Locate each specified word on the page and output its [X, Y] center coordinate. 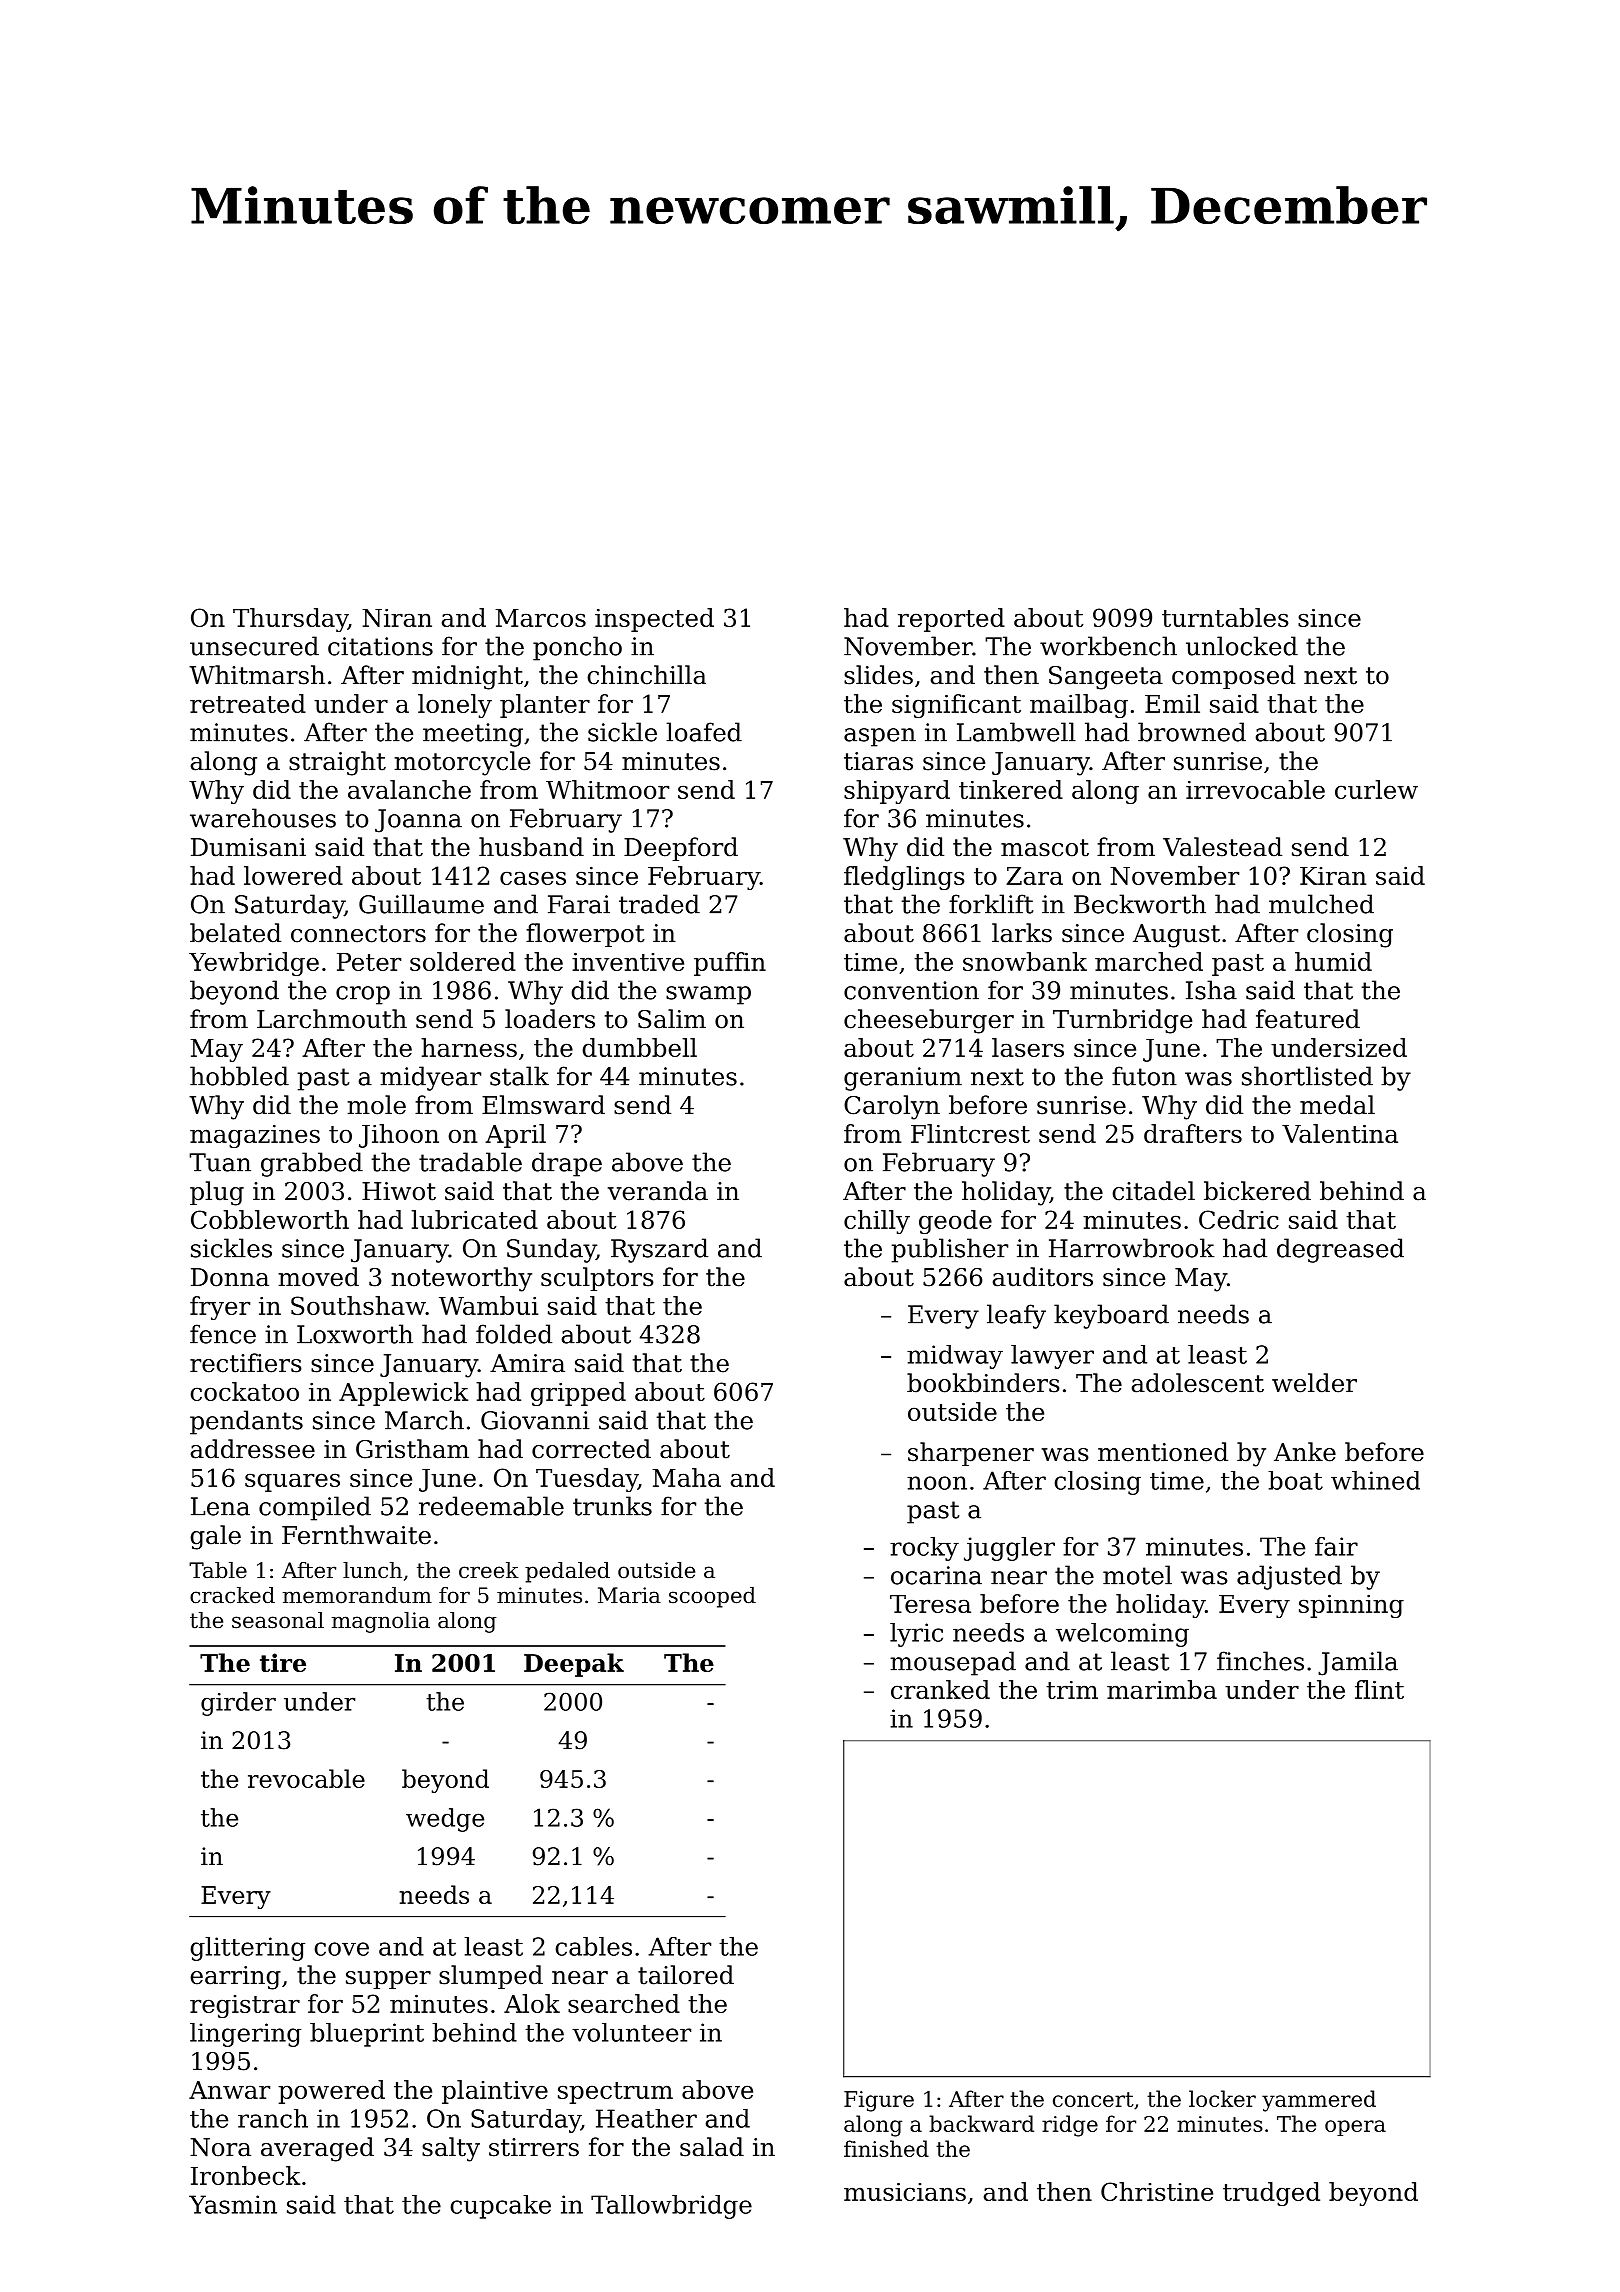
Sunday [551, 1250]
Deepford [681, 849]
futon [1144, 1076]
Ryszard [659, 1250]
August [1176, 936]
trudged [1271, 2194]
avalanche [409, 789]
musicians [905, 2192]
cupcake [500, 2207]
